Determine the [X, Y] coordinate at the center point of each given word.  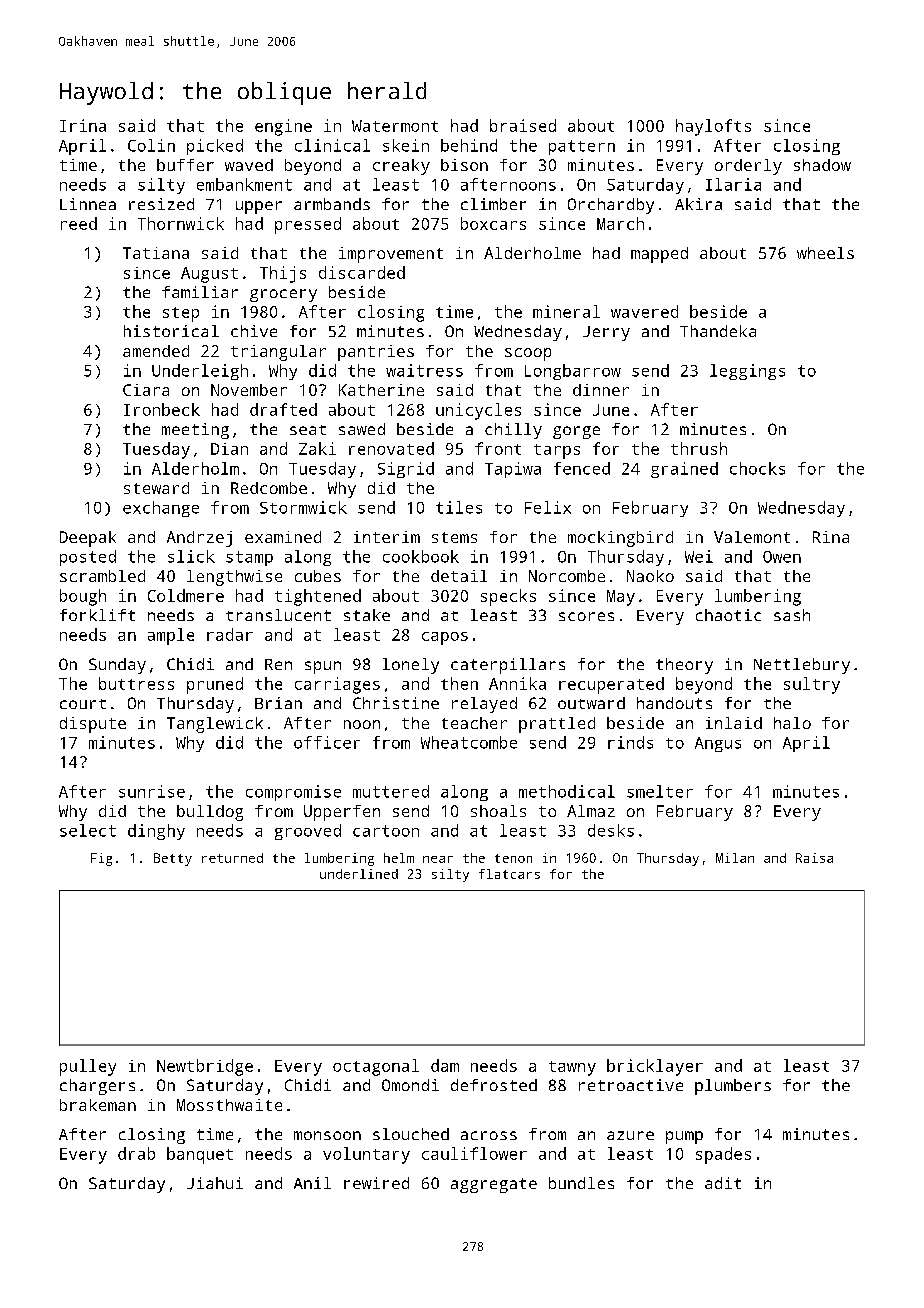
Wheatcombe [469, 742]
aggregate [494, 1185]
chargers [97, 1087]
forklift [97, 615]
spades [723, 1155]
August [209, 275]
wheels [825, 253]
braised [523, 125]
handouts [674, 703]
